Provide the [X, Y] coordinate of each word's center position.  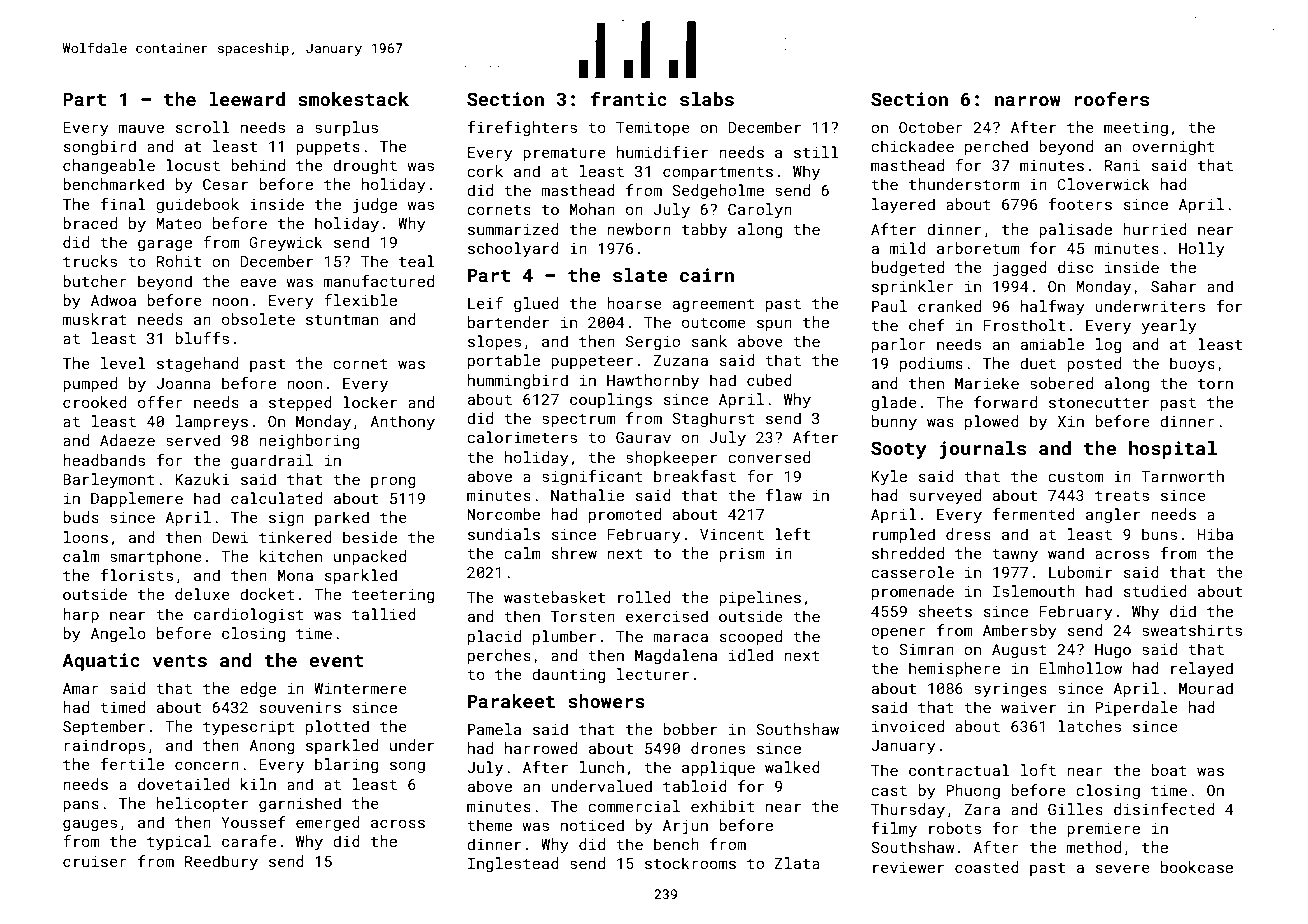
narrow [1028, 101]
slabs [707, 99]
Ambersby [1019, 632]
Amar [81, 688]
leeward [247, 99]
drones [718, 748]
